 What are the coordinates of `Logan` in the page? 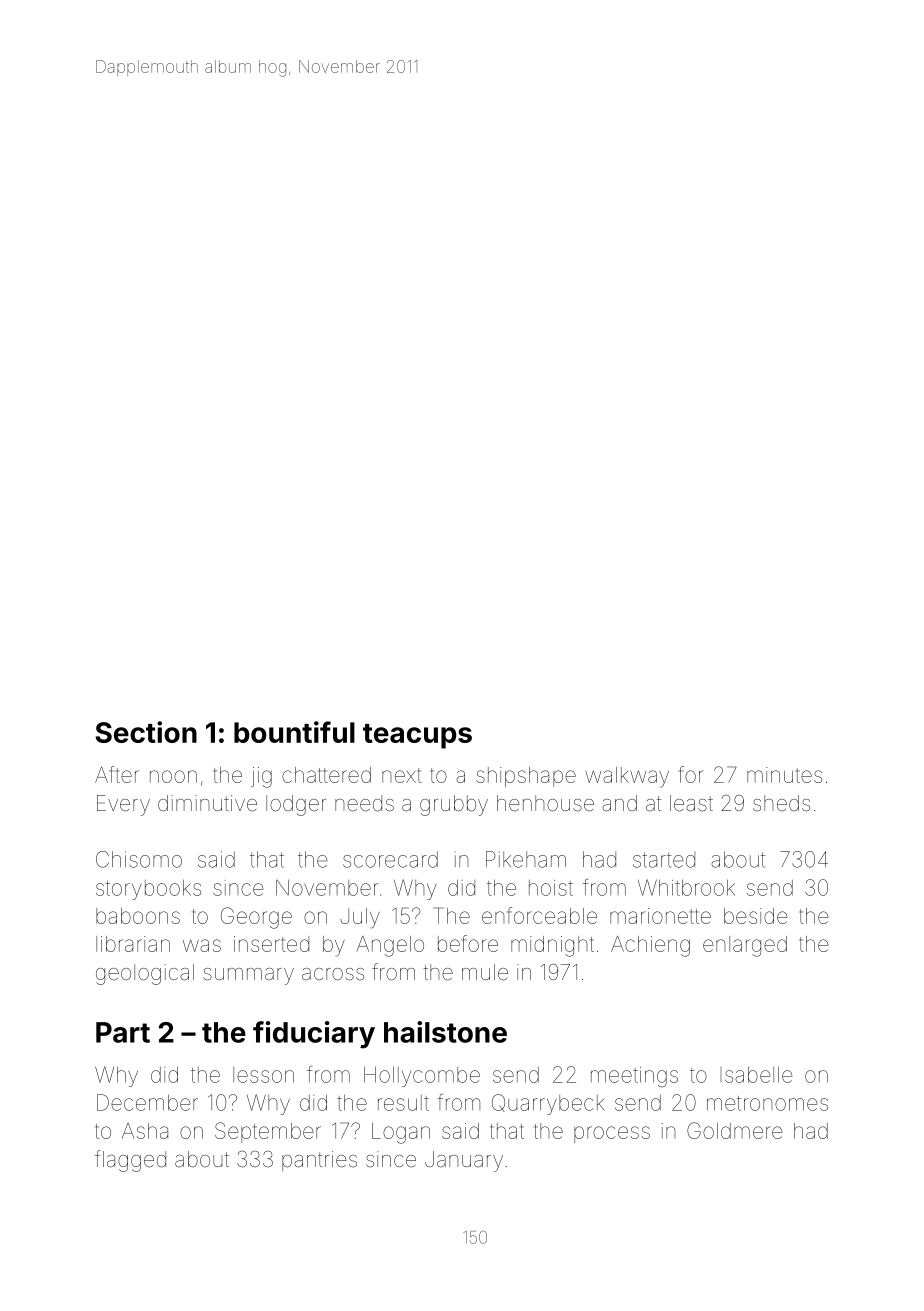 It's located at (401, 1133).
